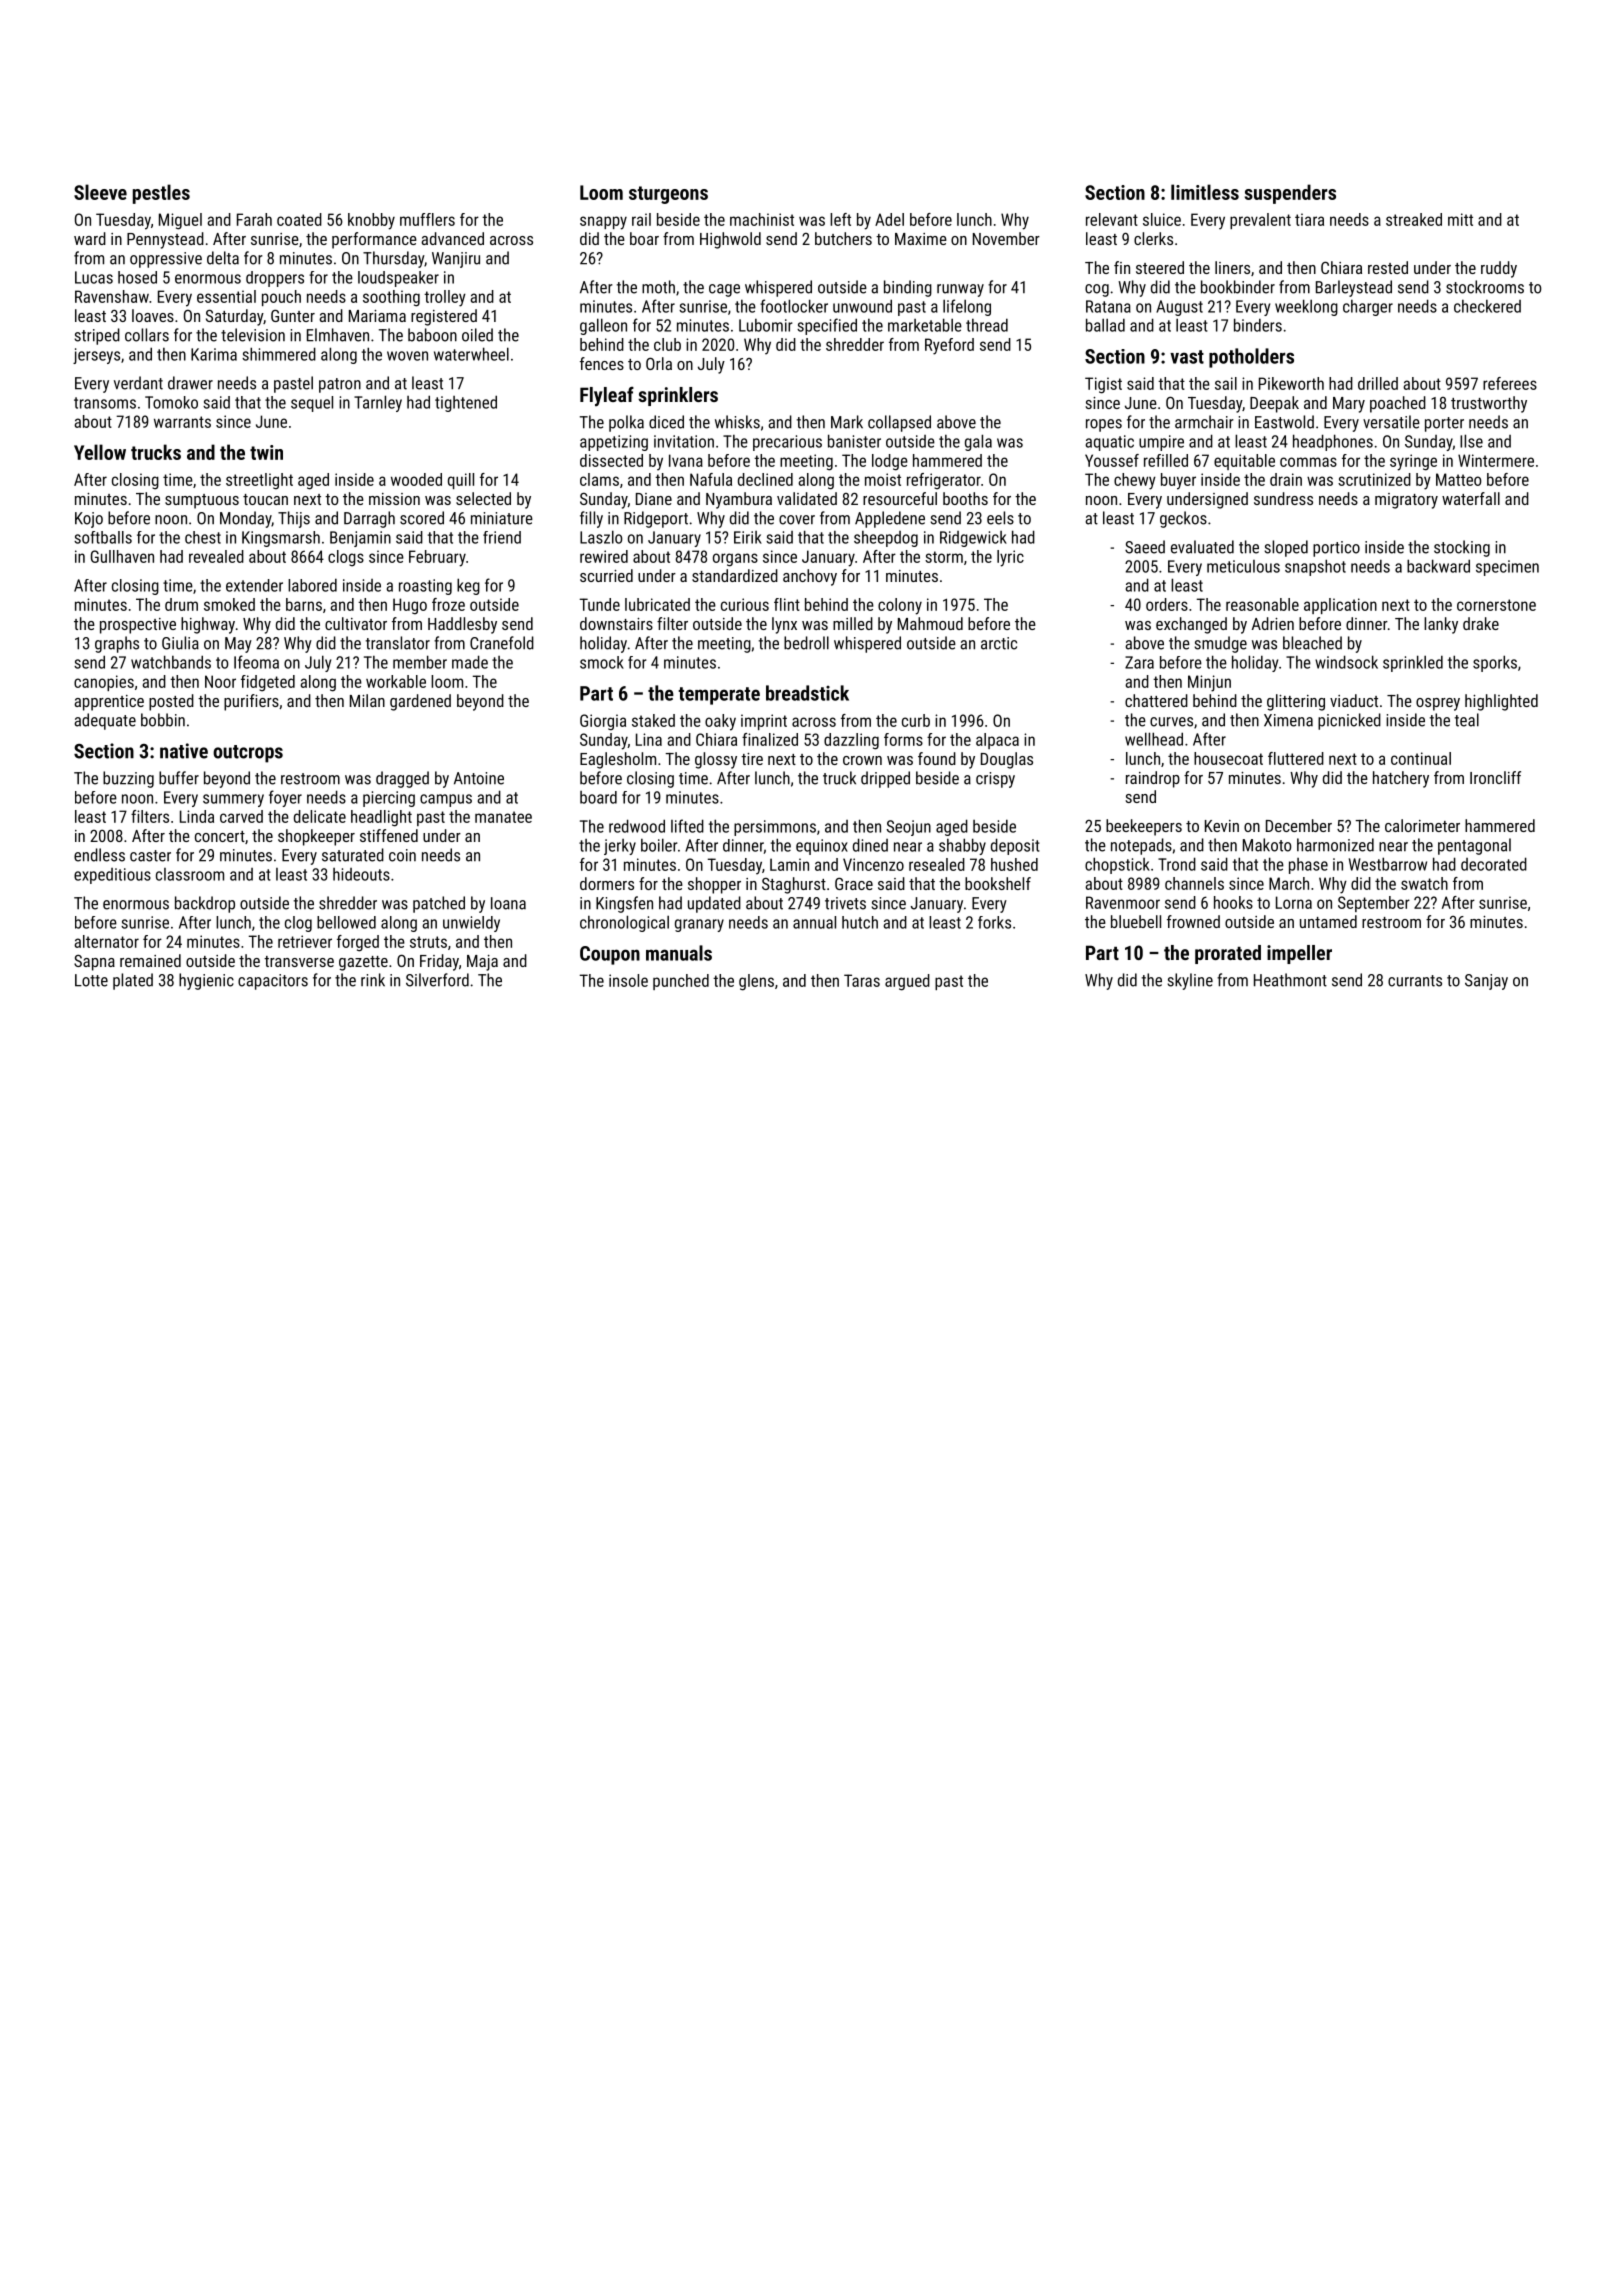 Image resolution: width=1620 pixels, height=2292 pixels. Describe the element at coordinates (624, 923) in the document. I see `chronological` at that location.
